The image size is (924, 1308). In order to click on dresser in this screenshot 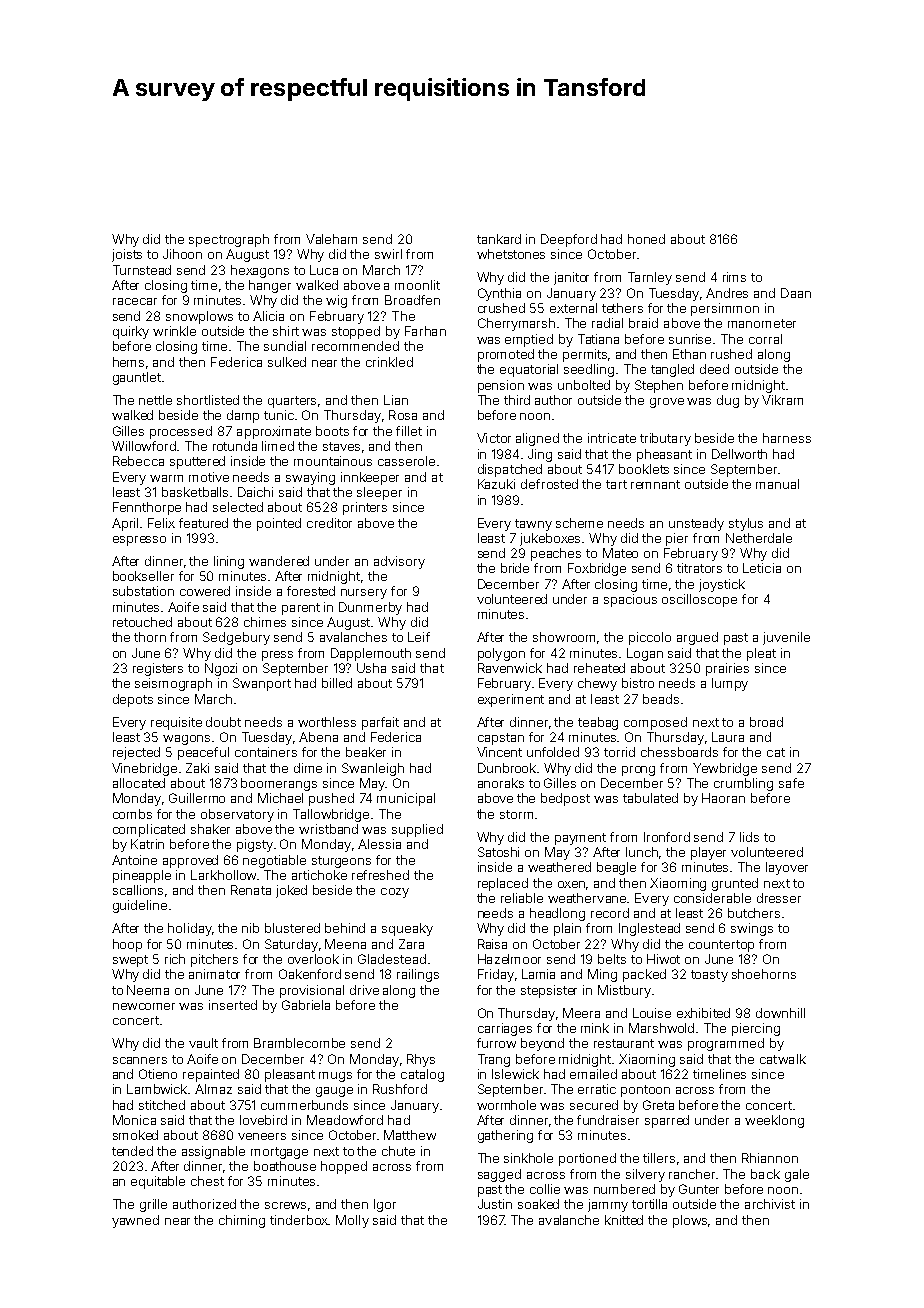, I will do `click(779, 898)`.
